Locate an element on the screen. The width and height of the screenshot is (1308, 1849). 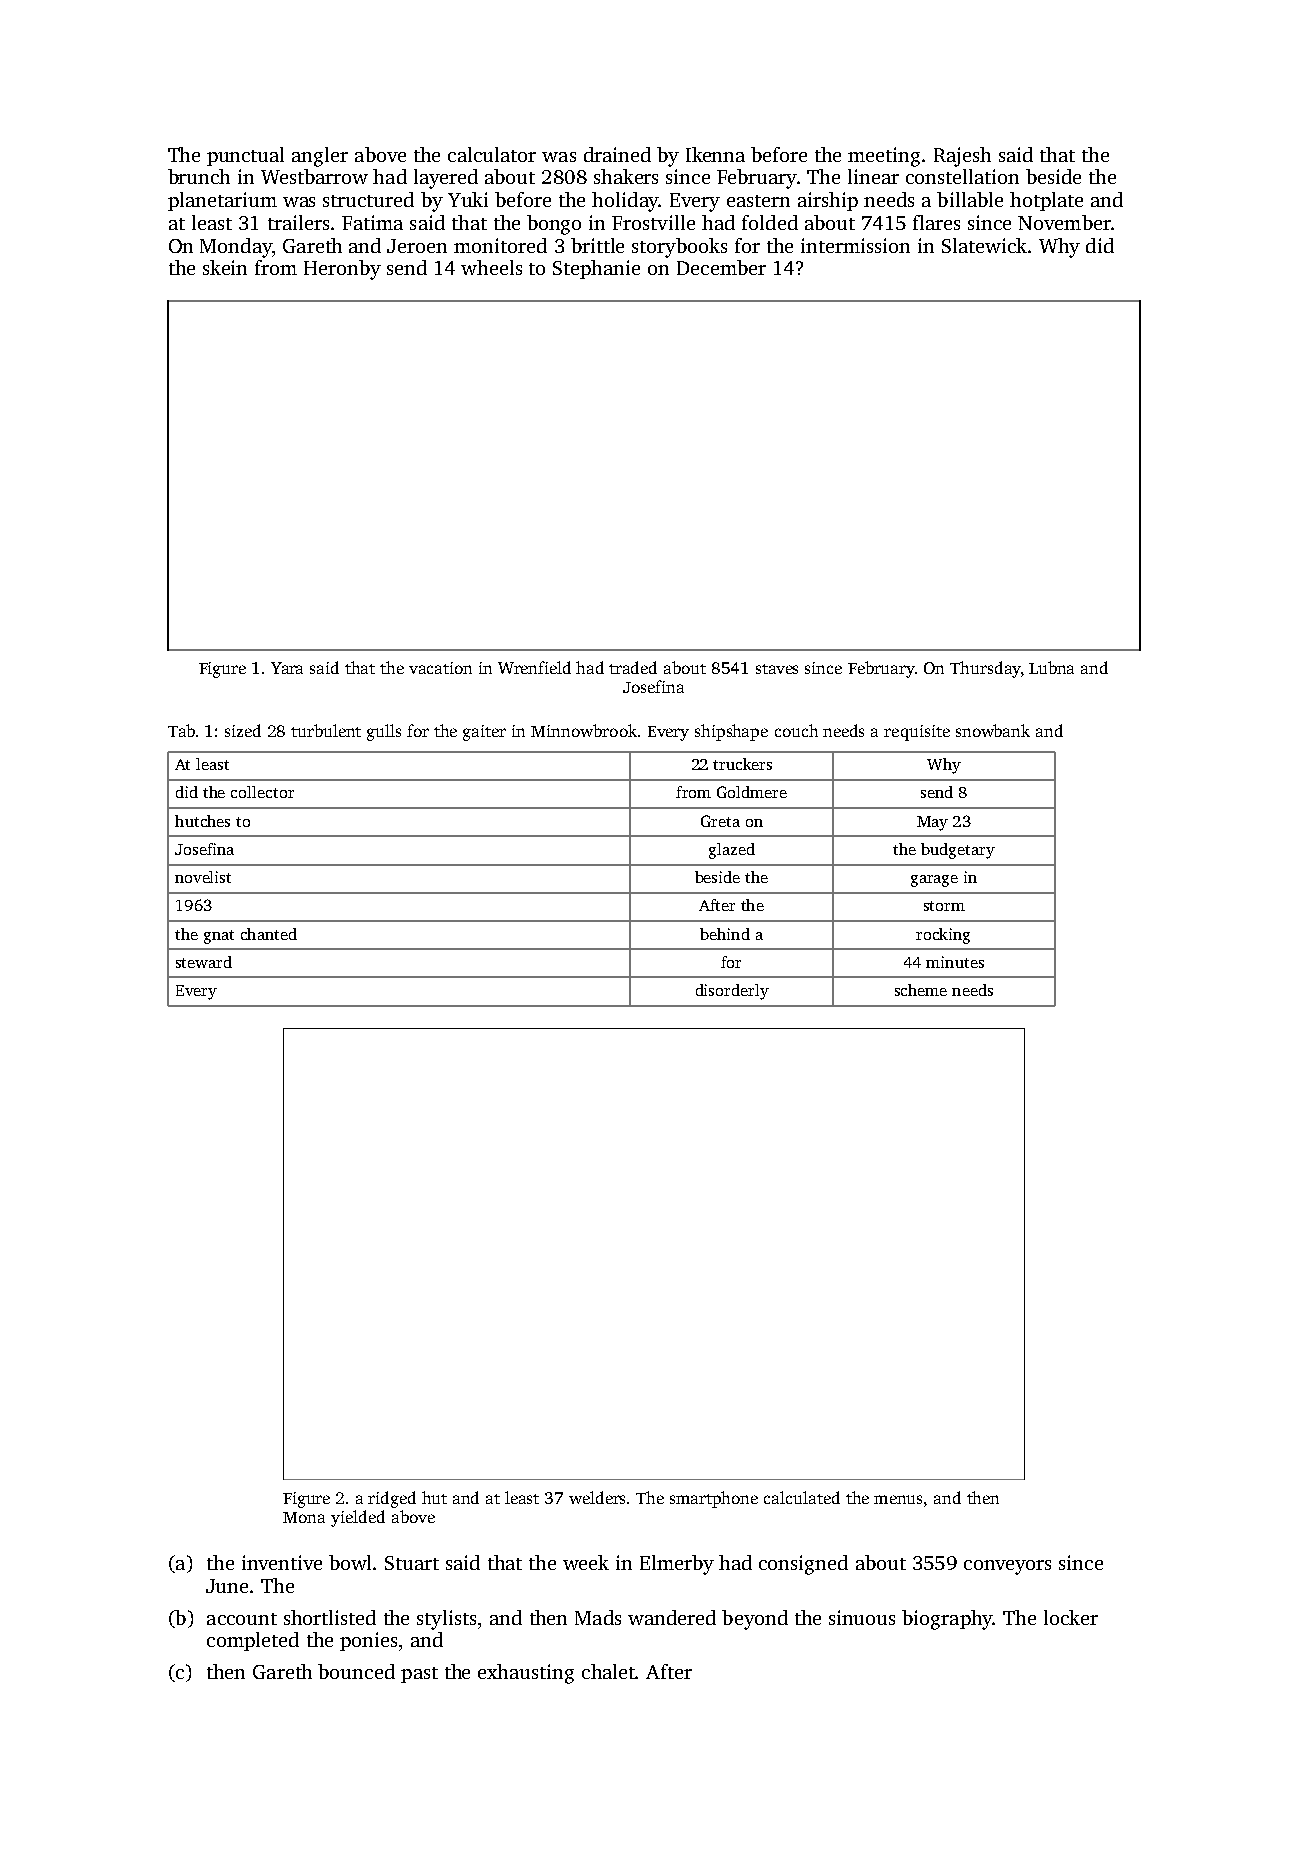
Yara is located at coordinates (287, 668).
